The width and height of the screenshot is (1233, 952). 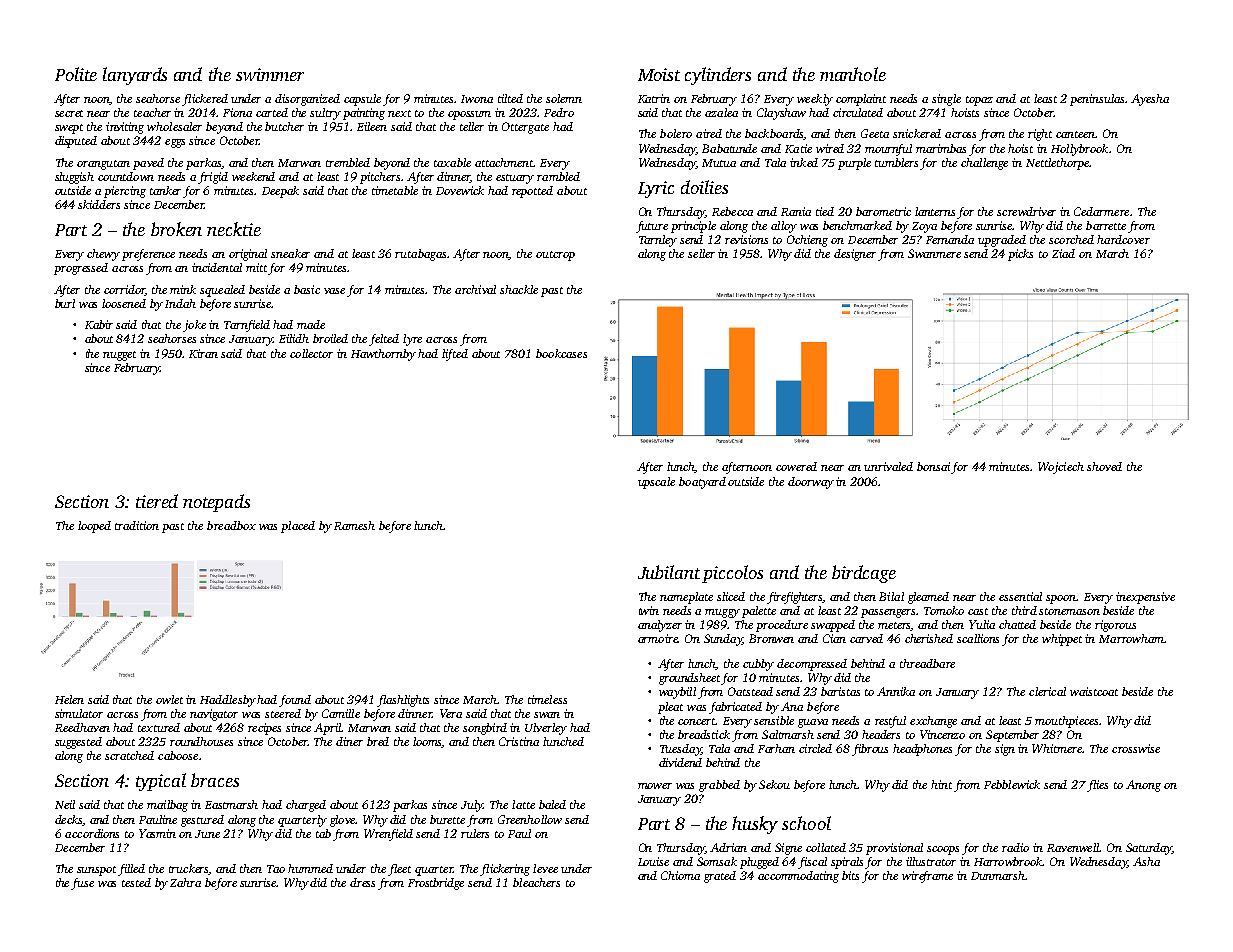 I want to click on Dunmarsh, so click(x=998, y=875).
